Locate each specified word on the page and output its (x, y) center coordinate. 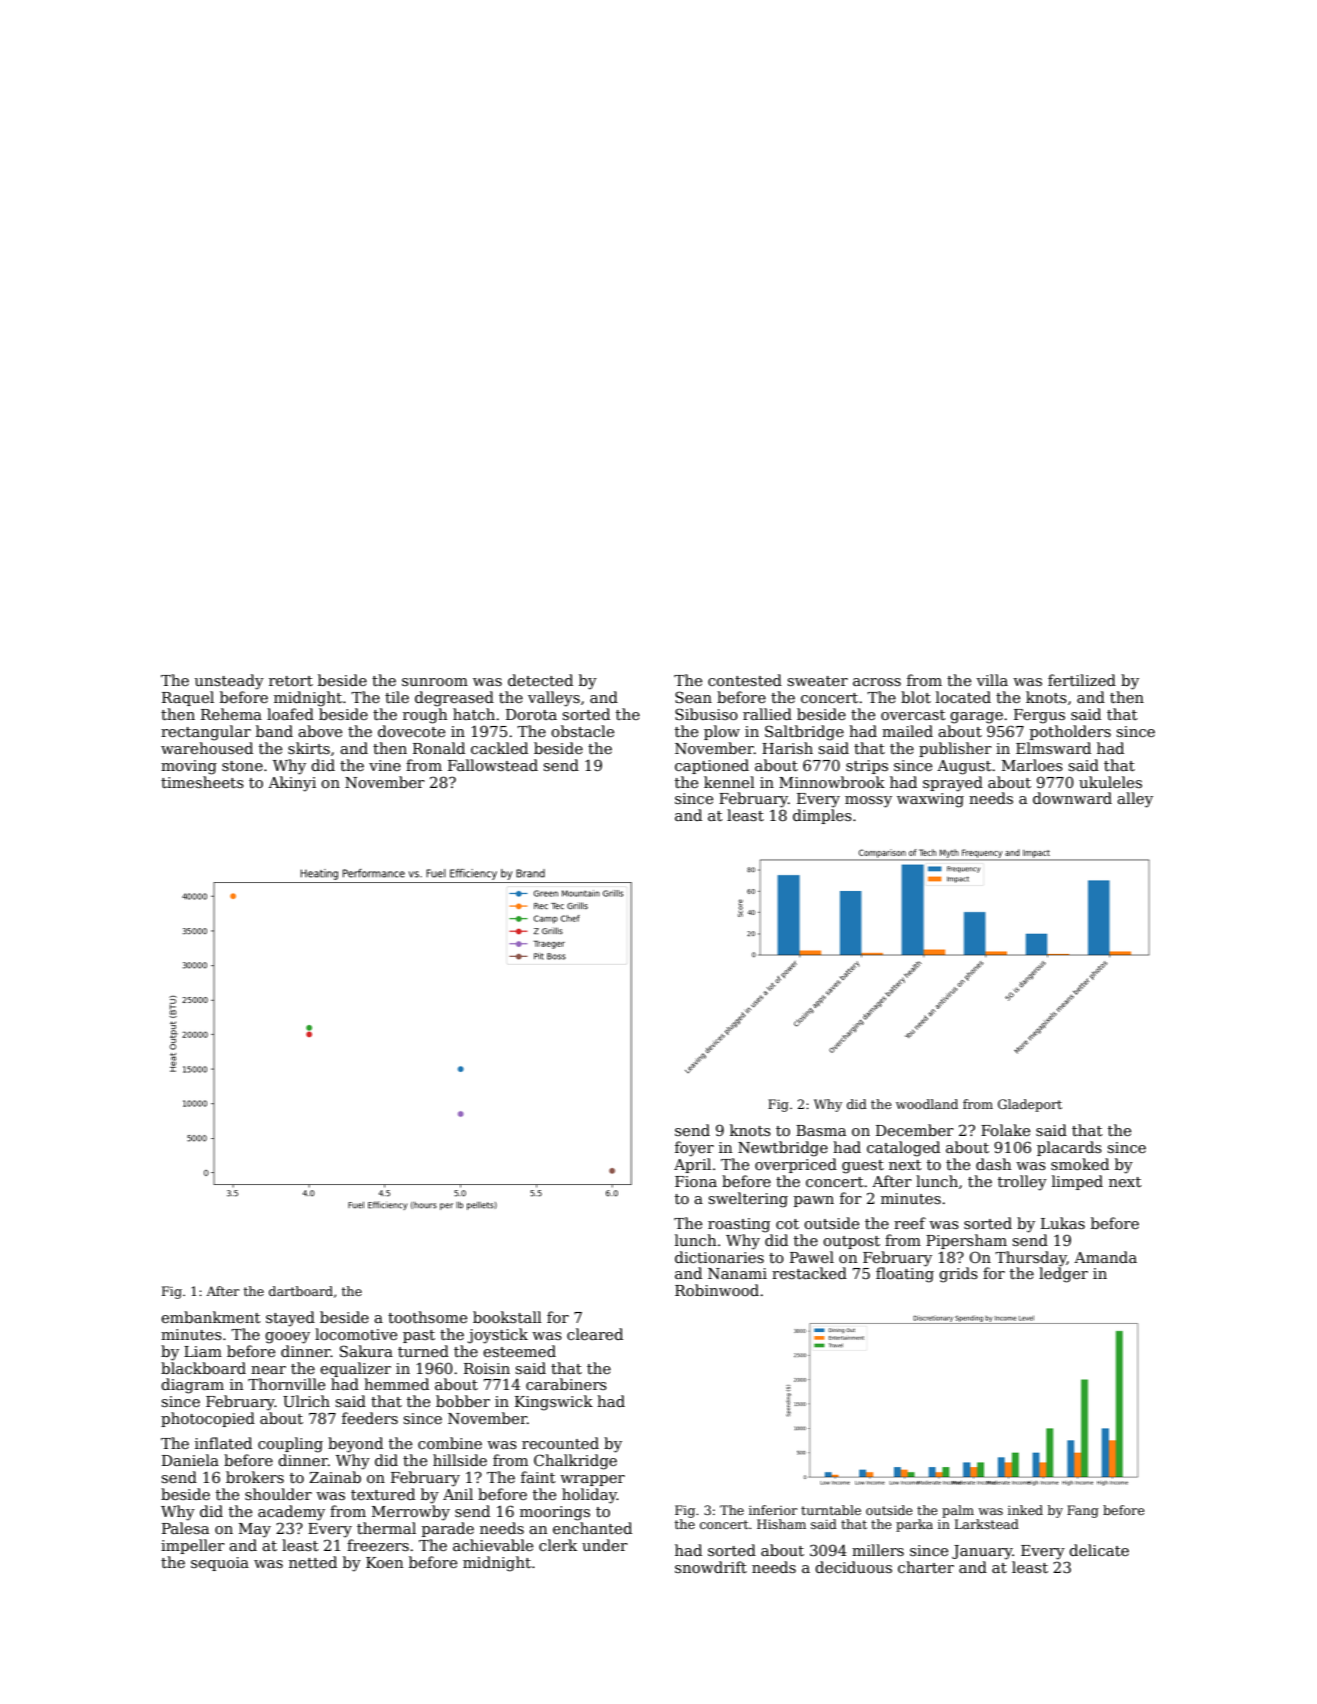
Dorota (531, 714)
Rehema (231, 714)
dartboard (301, 1291)
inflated (223, 1443)
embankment (211, 1317)
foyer (694, 1149)
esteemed (519, 1351)
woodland (927, 1104)
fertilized (1082, 680)
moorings (555, 1513)
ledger (1063, 1275)
